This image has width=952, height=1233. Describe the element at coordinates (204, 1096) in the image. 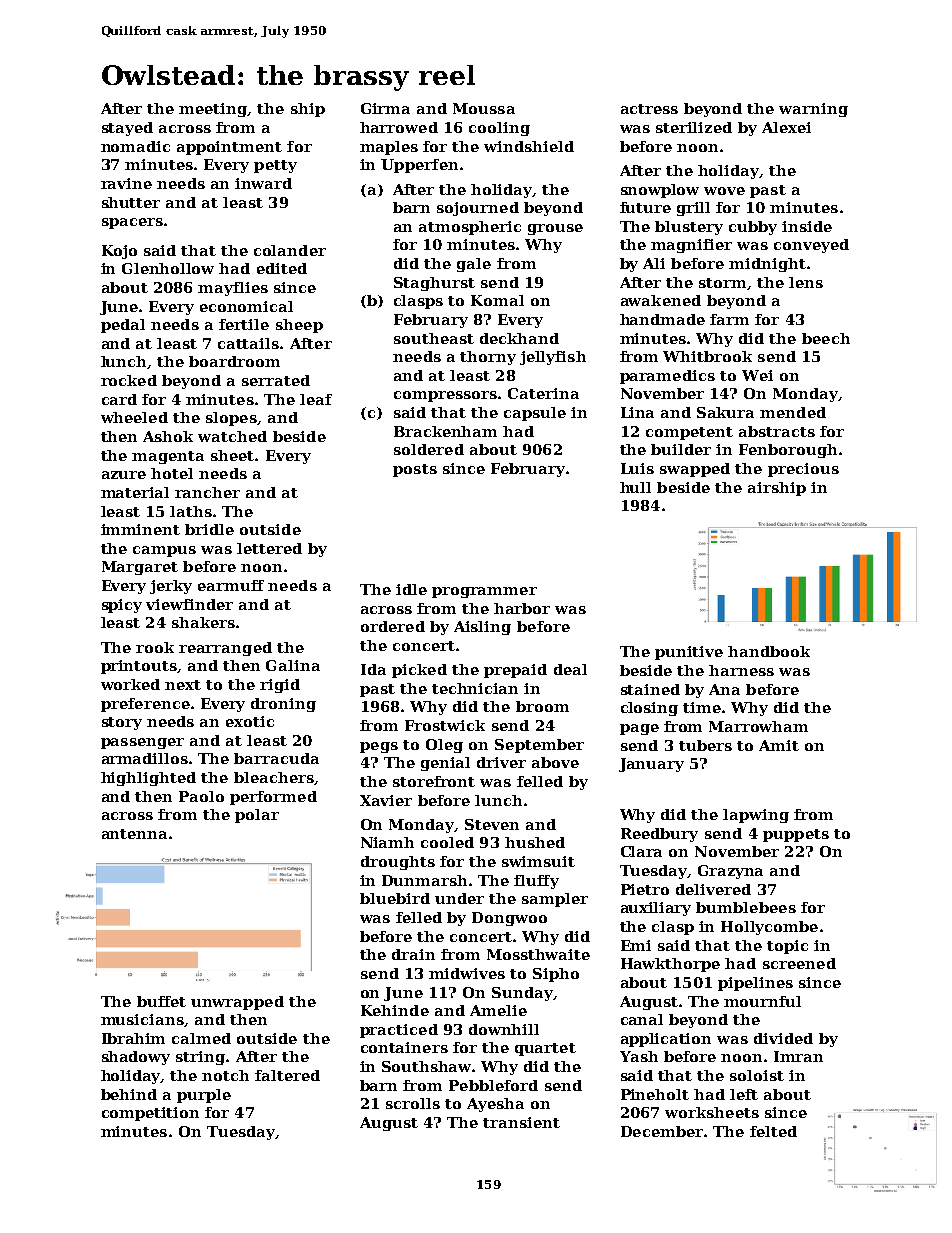

I see `purple` at that location.
